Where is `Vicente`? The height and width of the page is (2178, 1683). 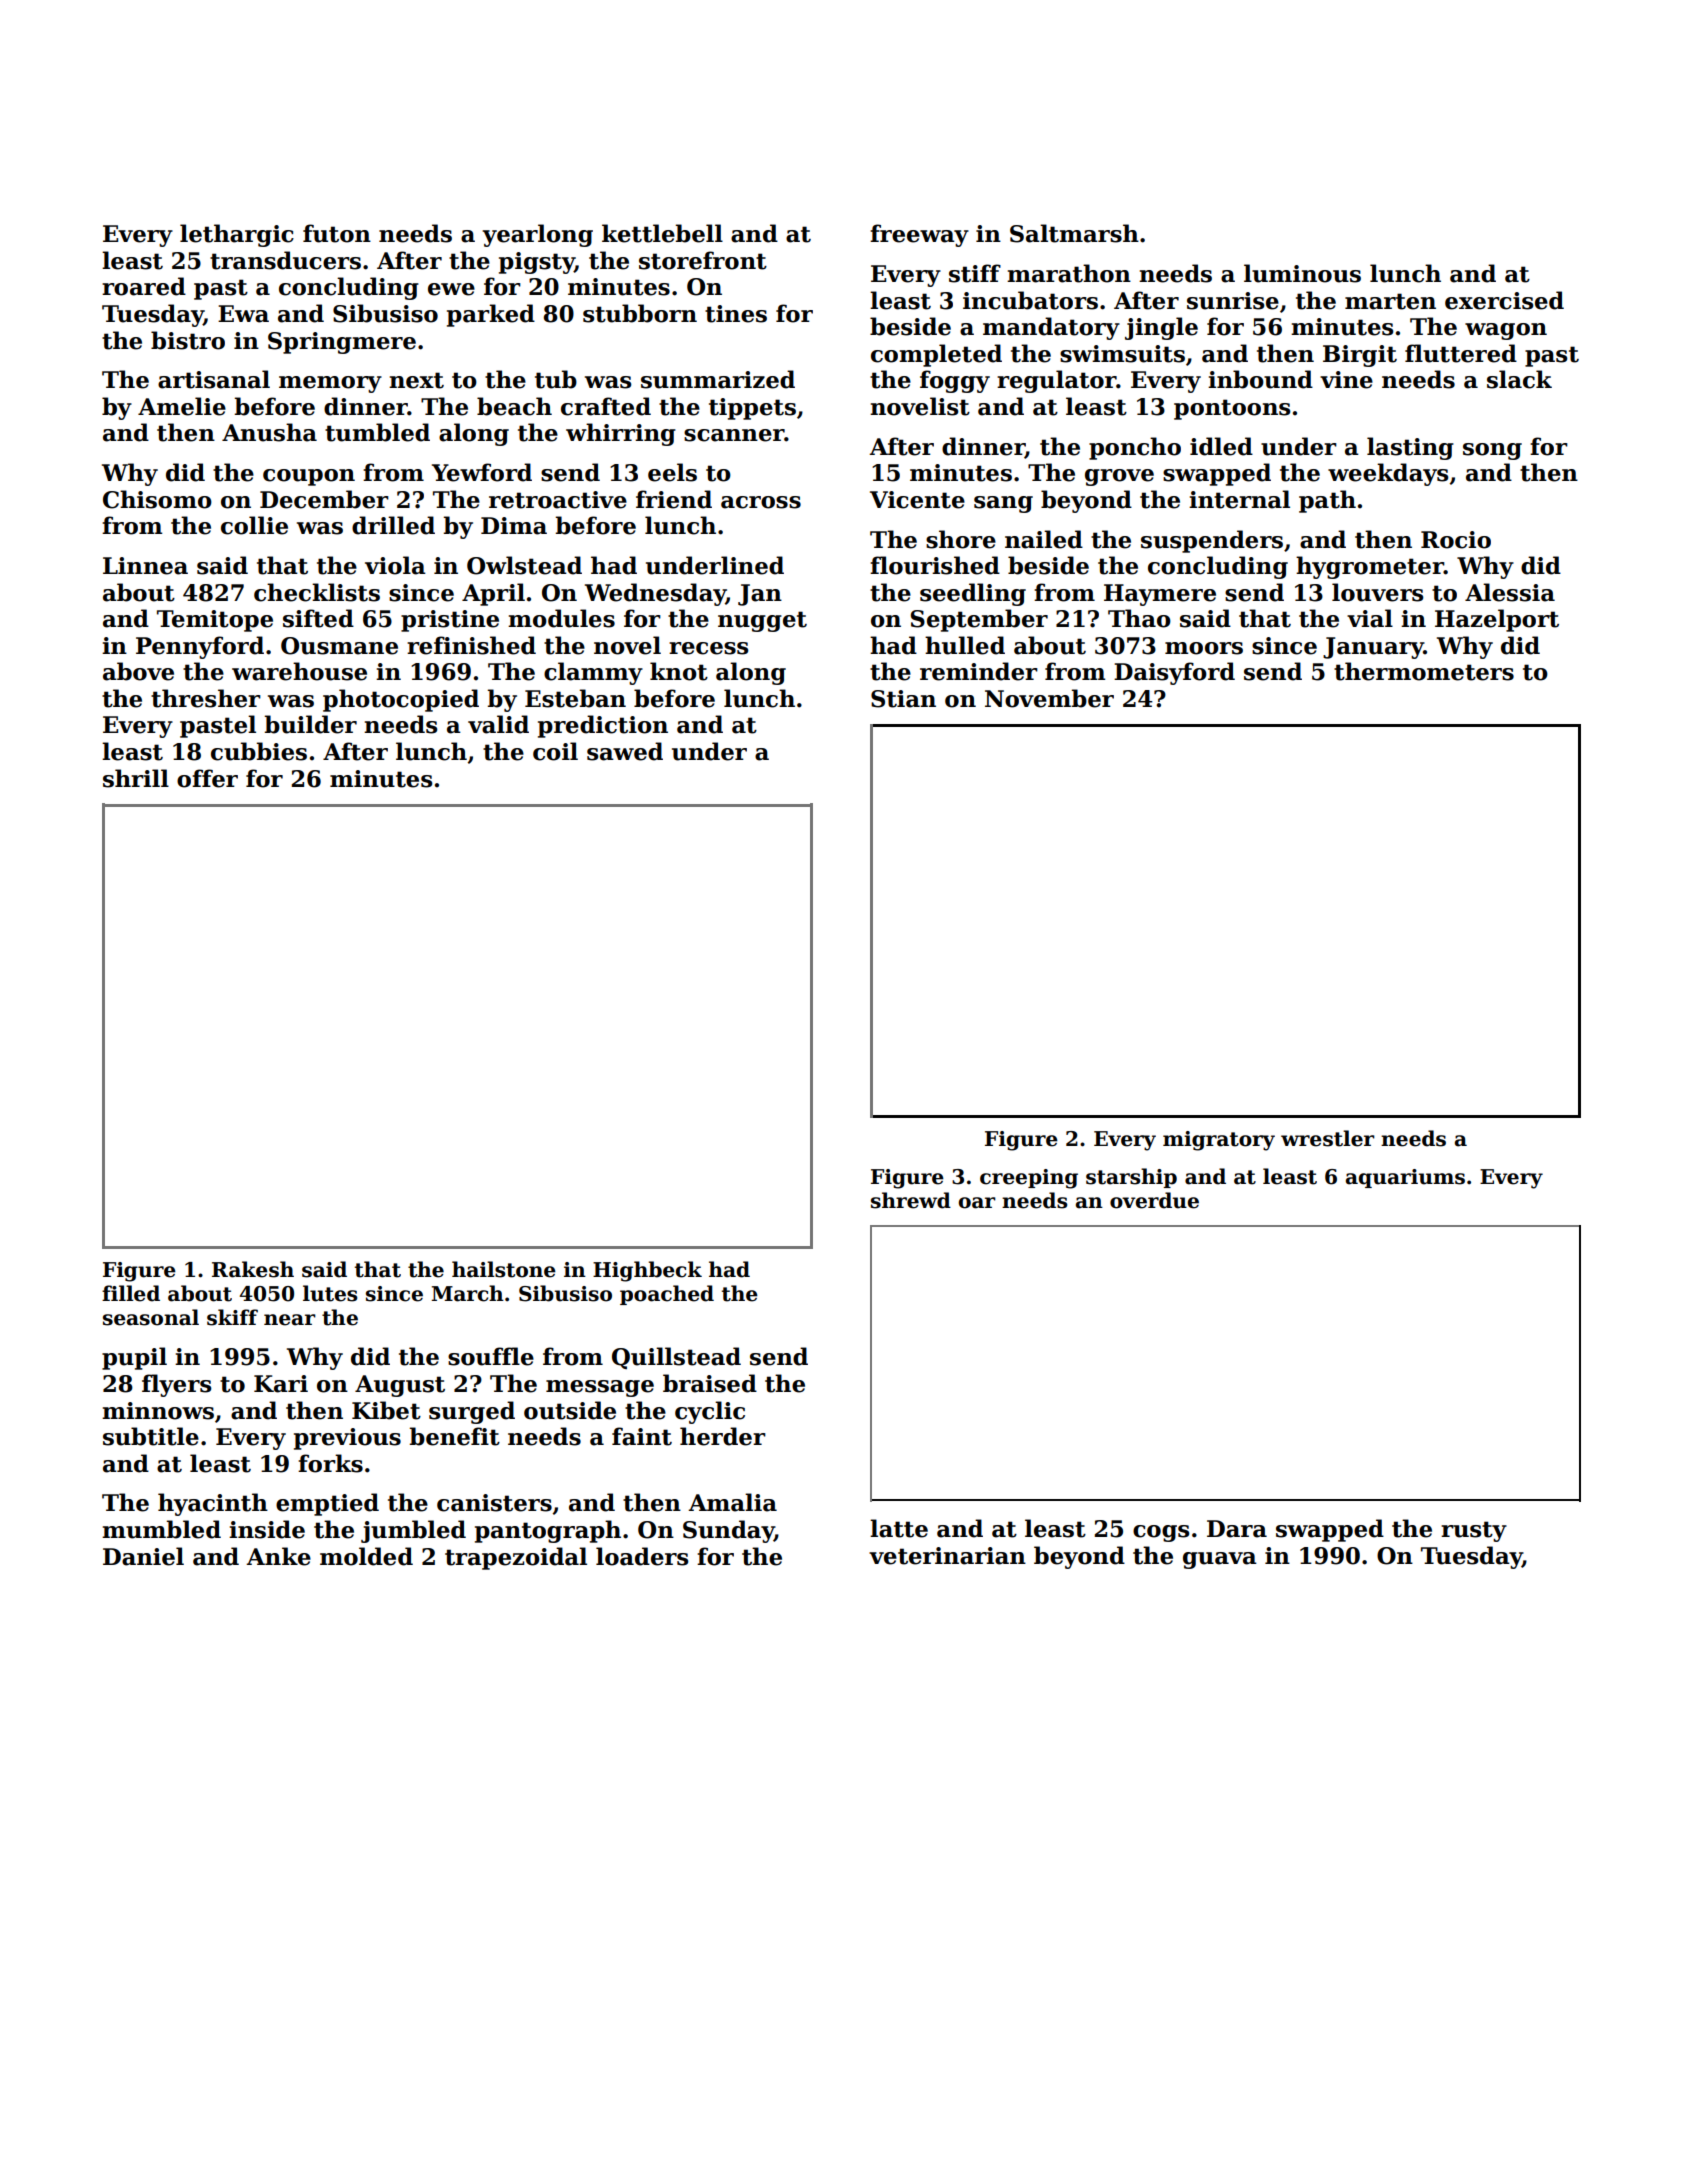
Vicente is located at coordinates (917, 500).
